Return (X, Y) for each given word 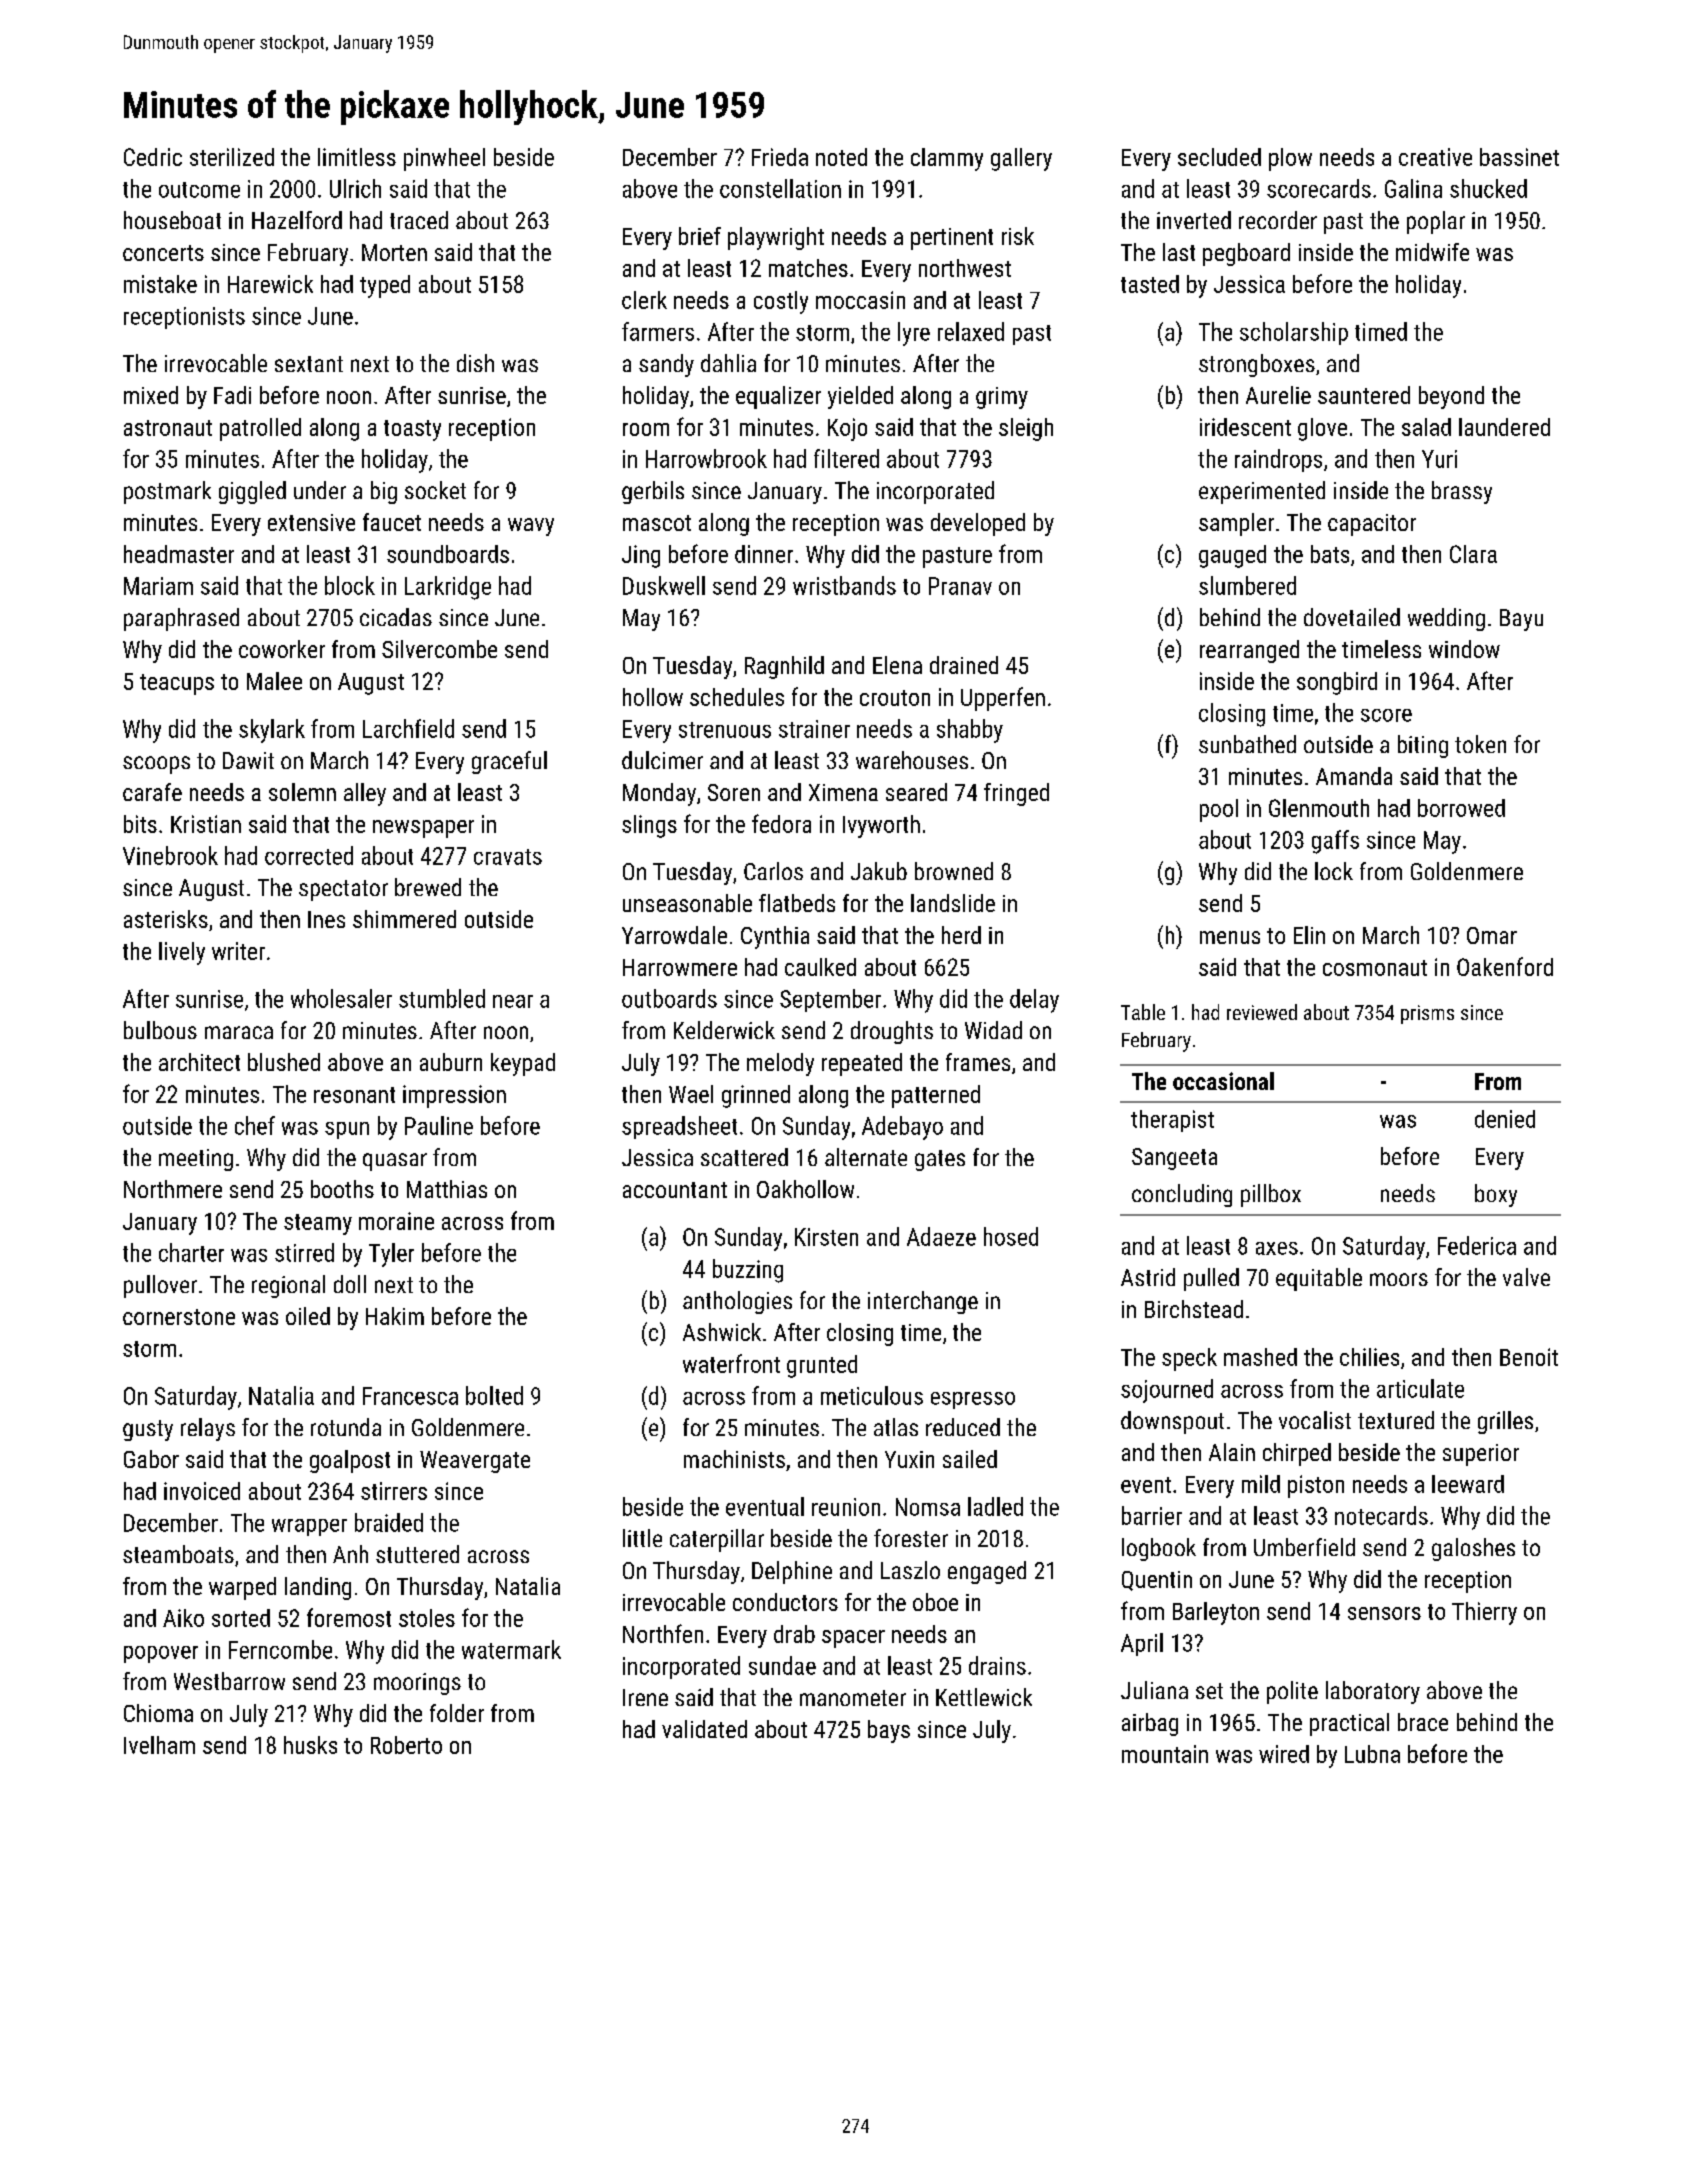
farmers (658, 331)
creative (1435, 157)
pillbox (1271, 1195)
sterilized (232, 157)
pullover (160, 1286)
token (1480, 744)
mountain (1165, 1754)
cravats (508, 857)
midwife (1432, 252)
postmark (167, 492)
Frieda (780, 157)
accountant (675, 1190)
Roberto (406, 1745)
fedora (781, 823)
